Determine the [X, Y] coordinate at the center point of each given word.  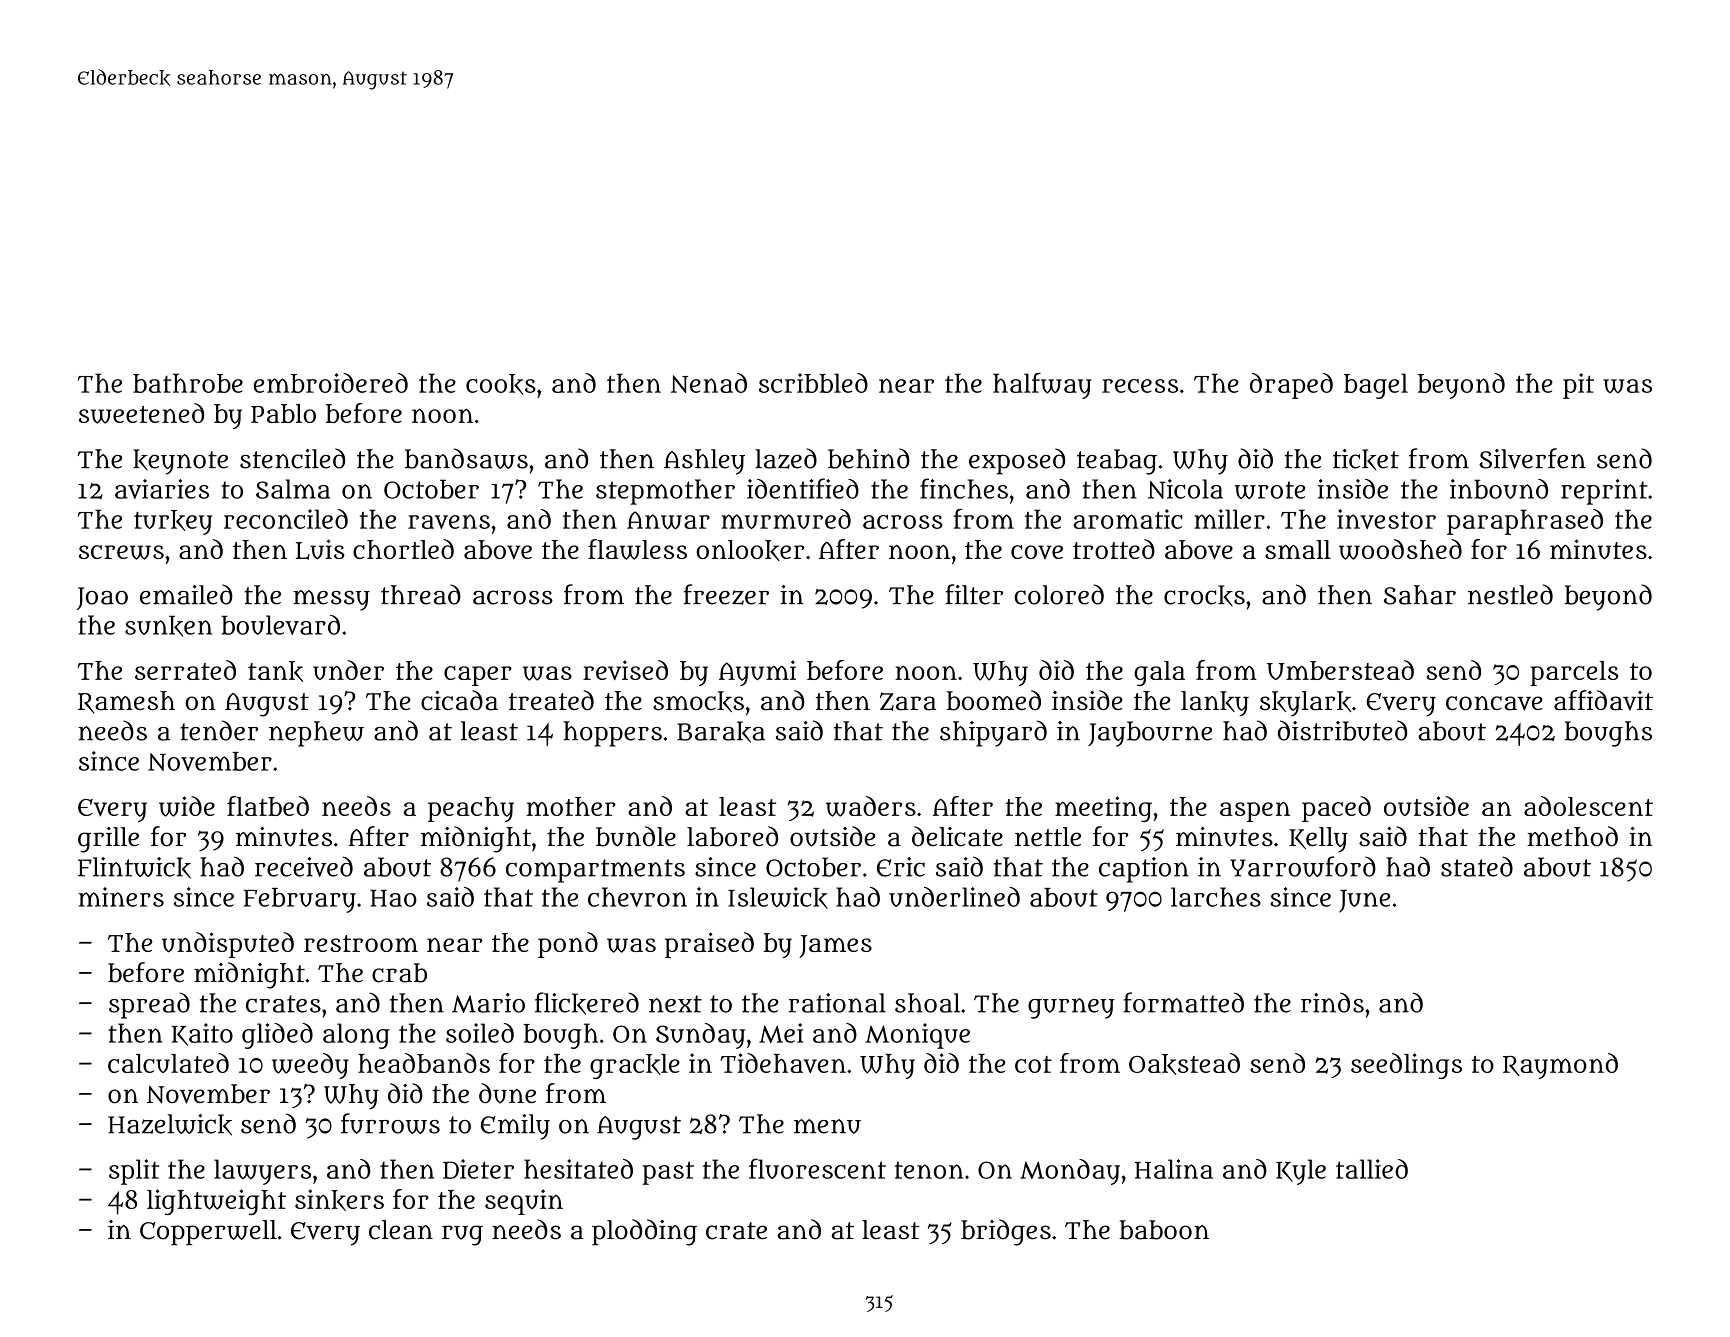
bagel [1376, 386]
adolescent [1588, 806]
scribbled [813, 383]
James [835, 946]
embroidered [330, 383]
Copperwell [208, 1233]
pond [568, 945]
